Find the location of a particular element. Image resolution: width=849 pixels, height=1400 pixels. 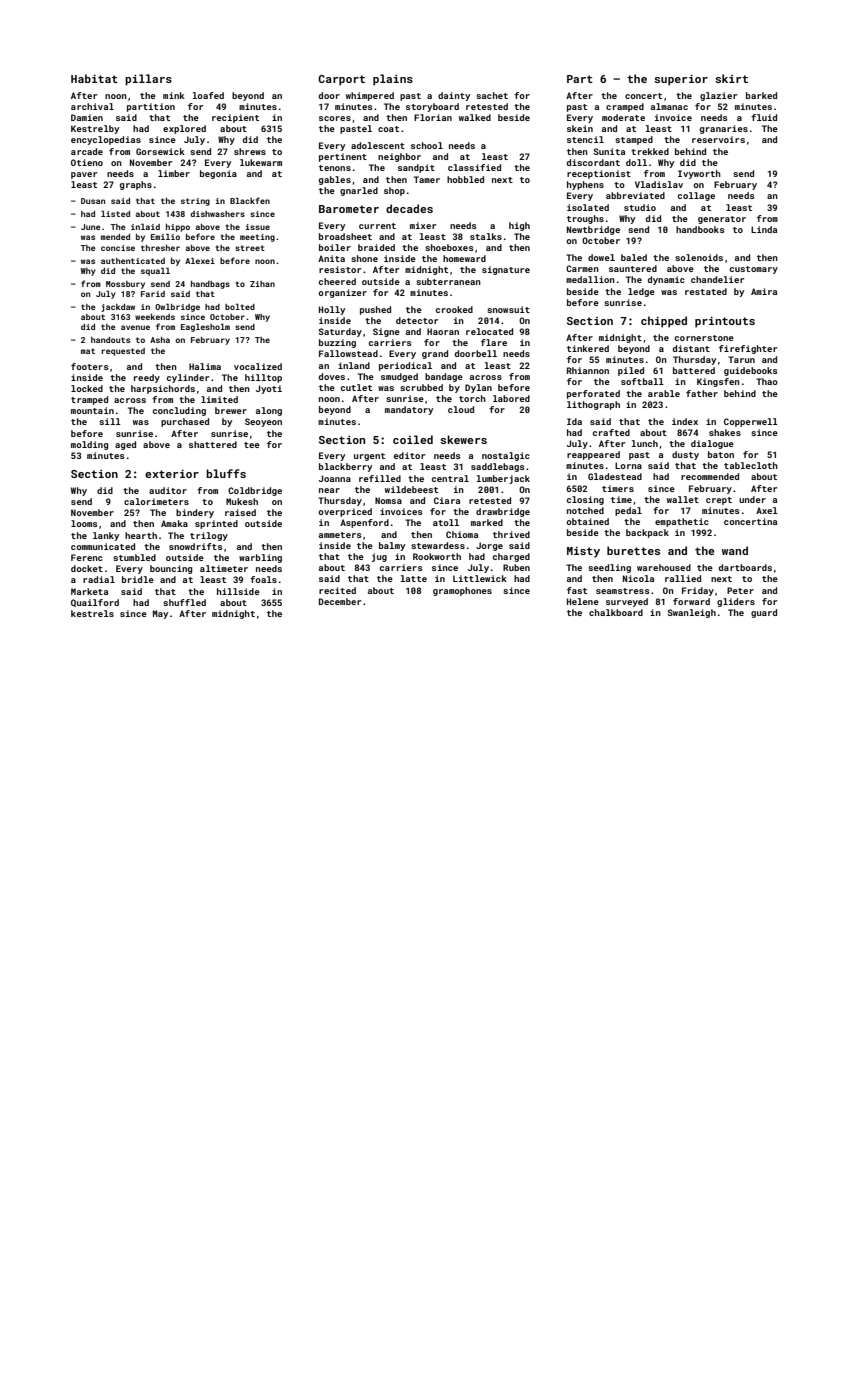

vocalized is located at coordinates (258, 366).
